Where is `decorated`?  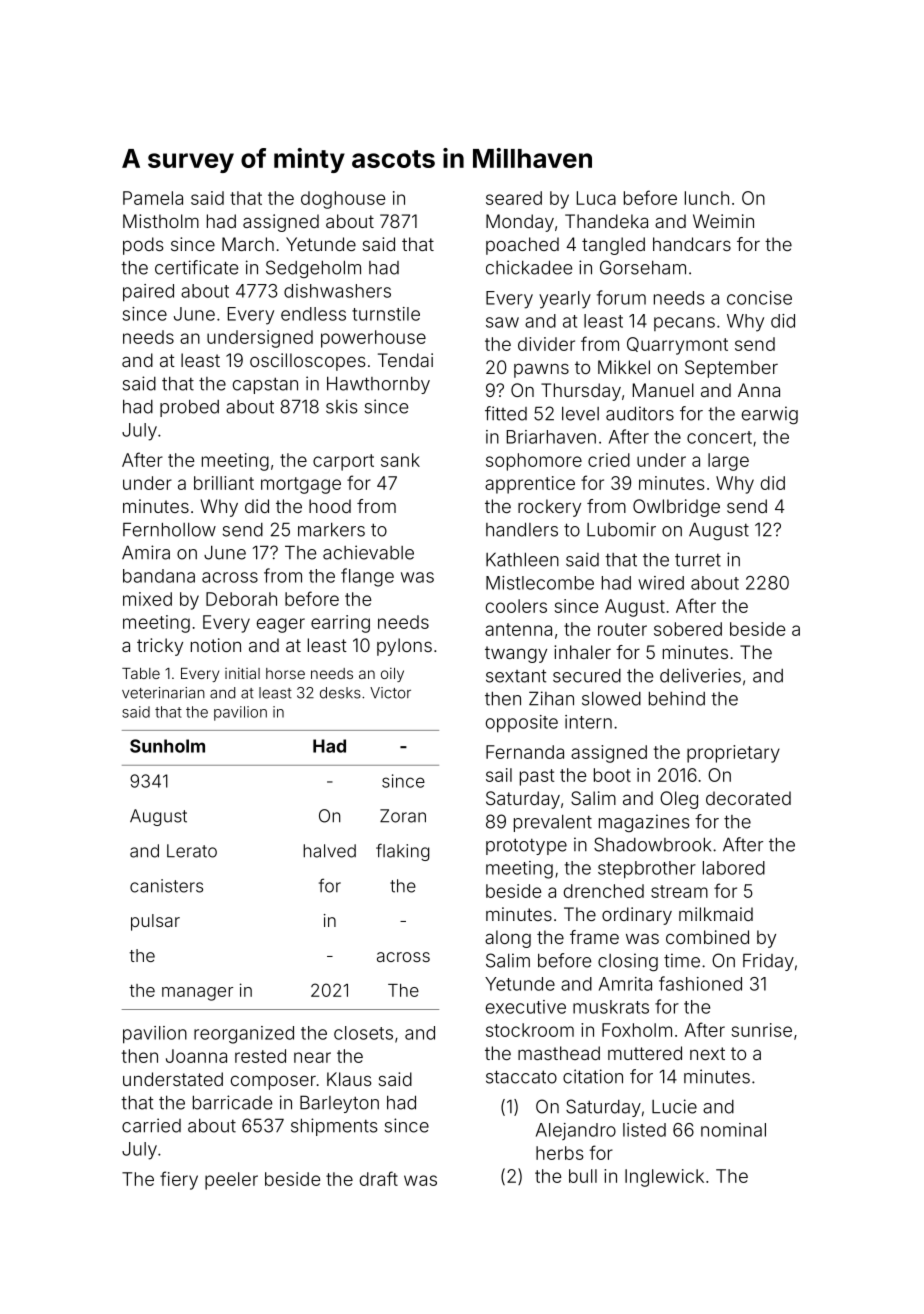 decorated is located at coordinates (748, 798).
